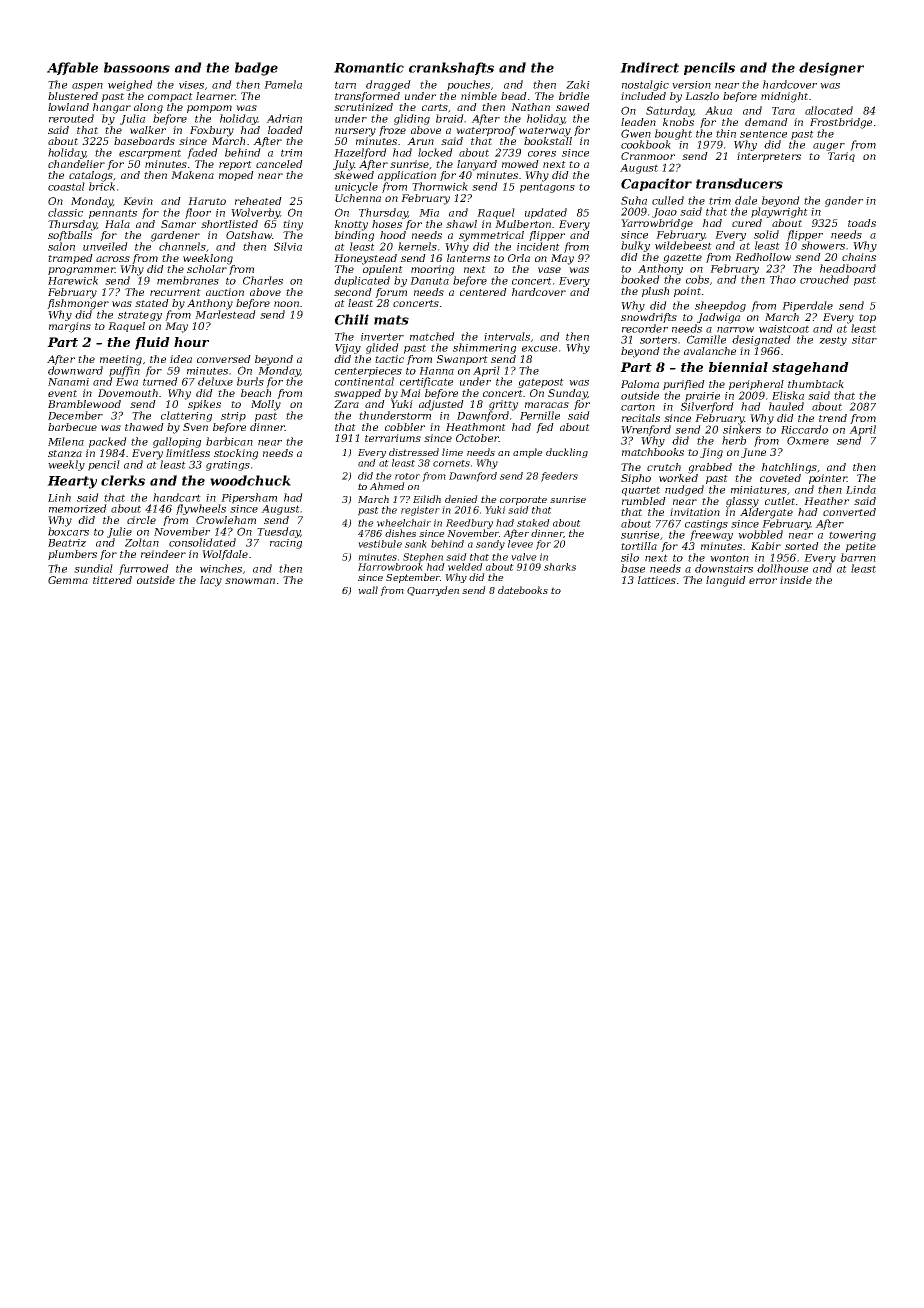  What do you see at coordinates (862, 223) in the document?
I see `toads` at bounding box center [862, 223].
